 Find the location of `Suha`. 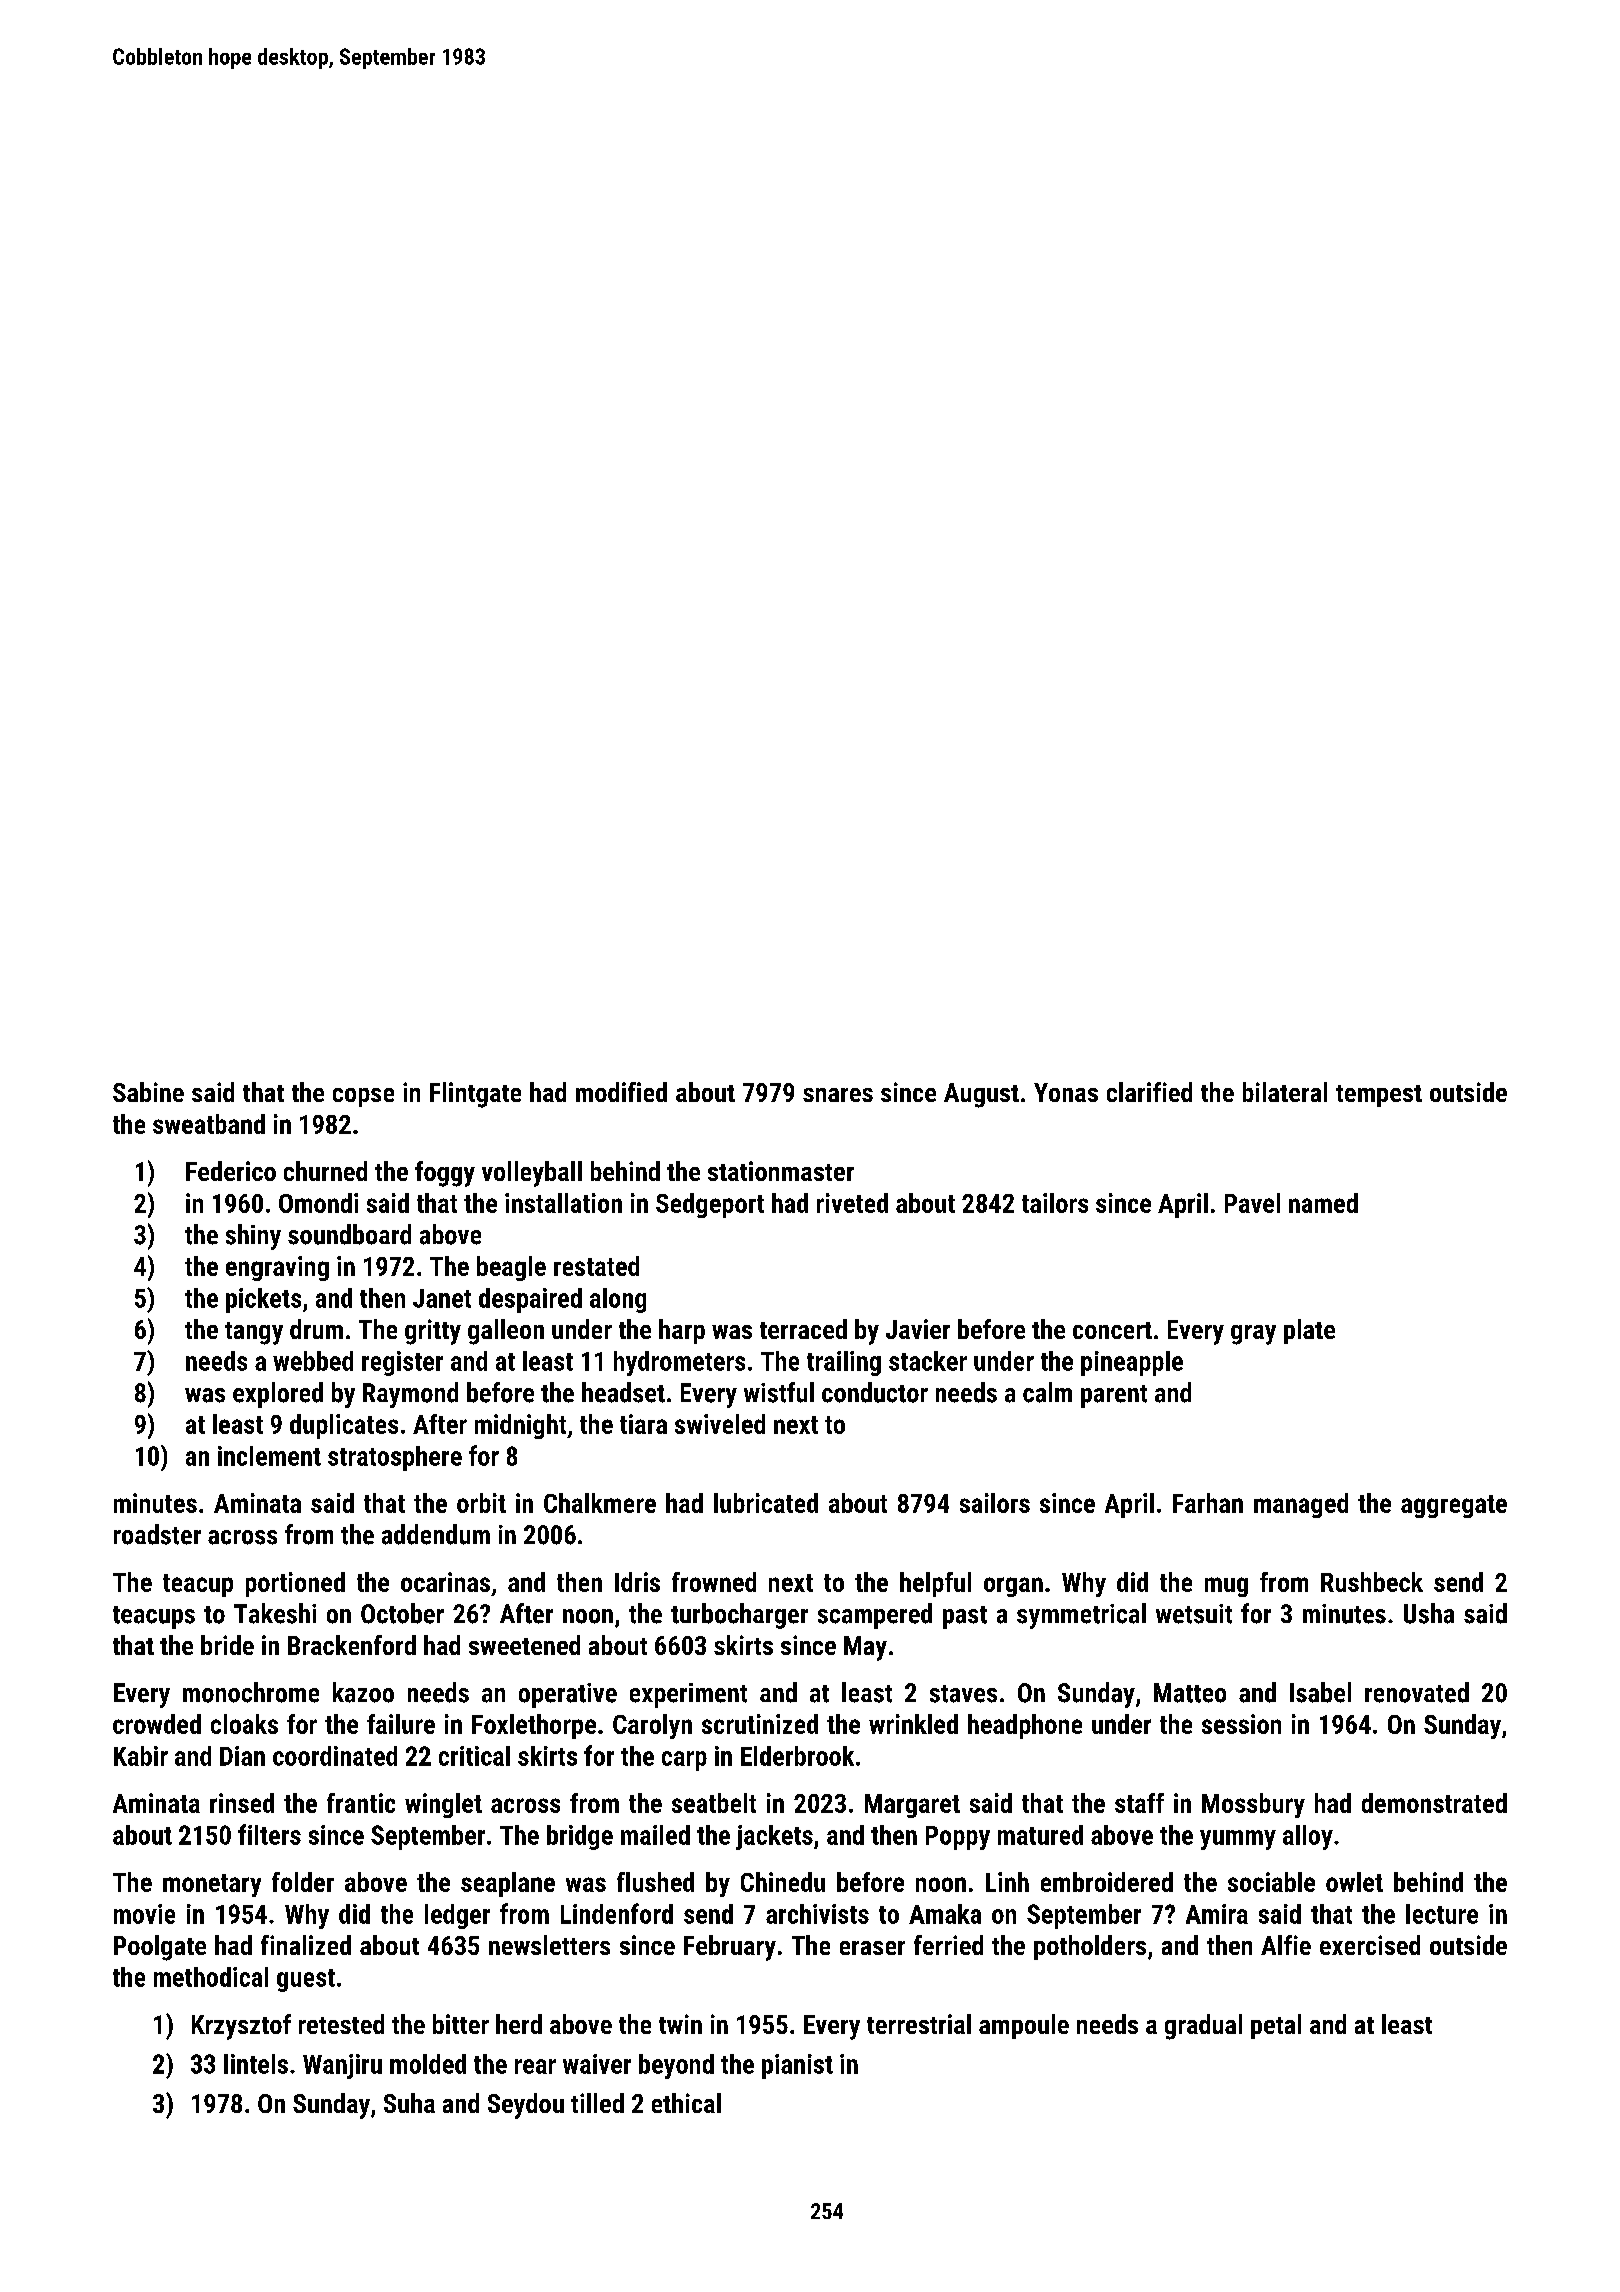

Suha is located at coordinates (409, 2103).
